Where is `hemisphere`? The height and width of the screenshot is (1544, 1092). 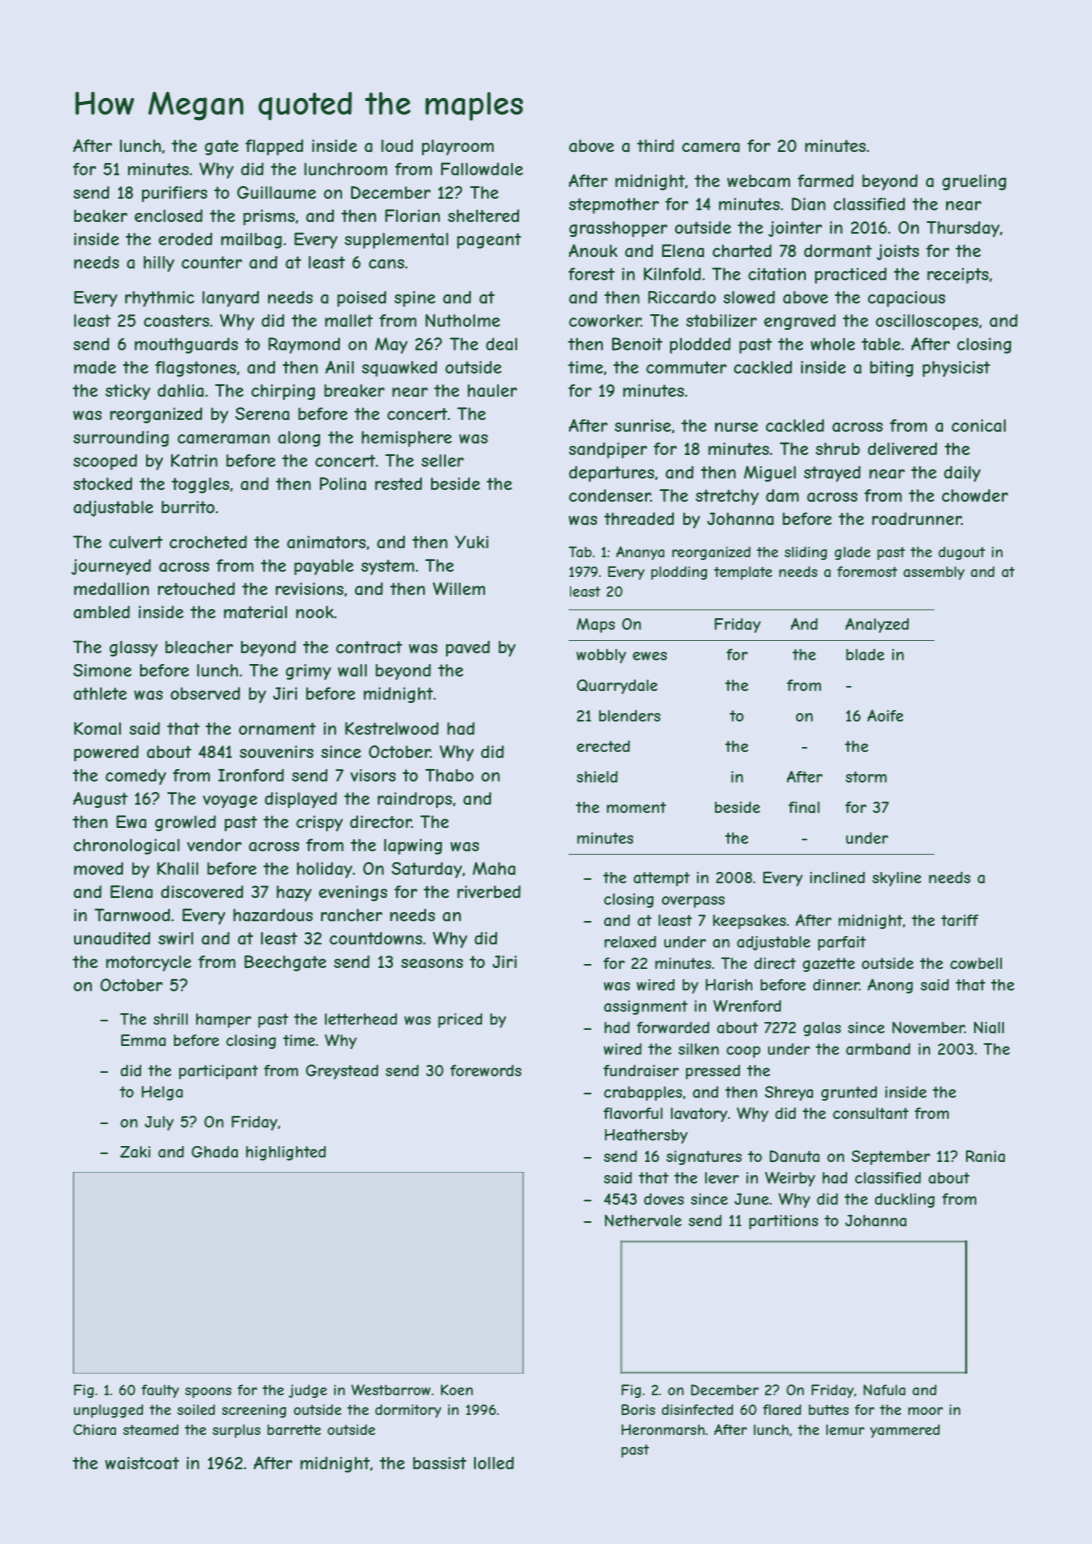
hemisphere is located at coordinates (407, 439).
